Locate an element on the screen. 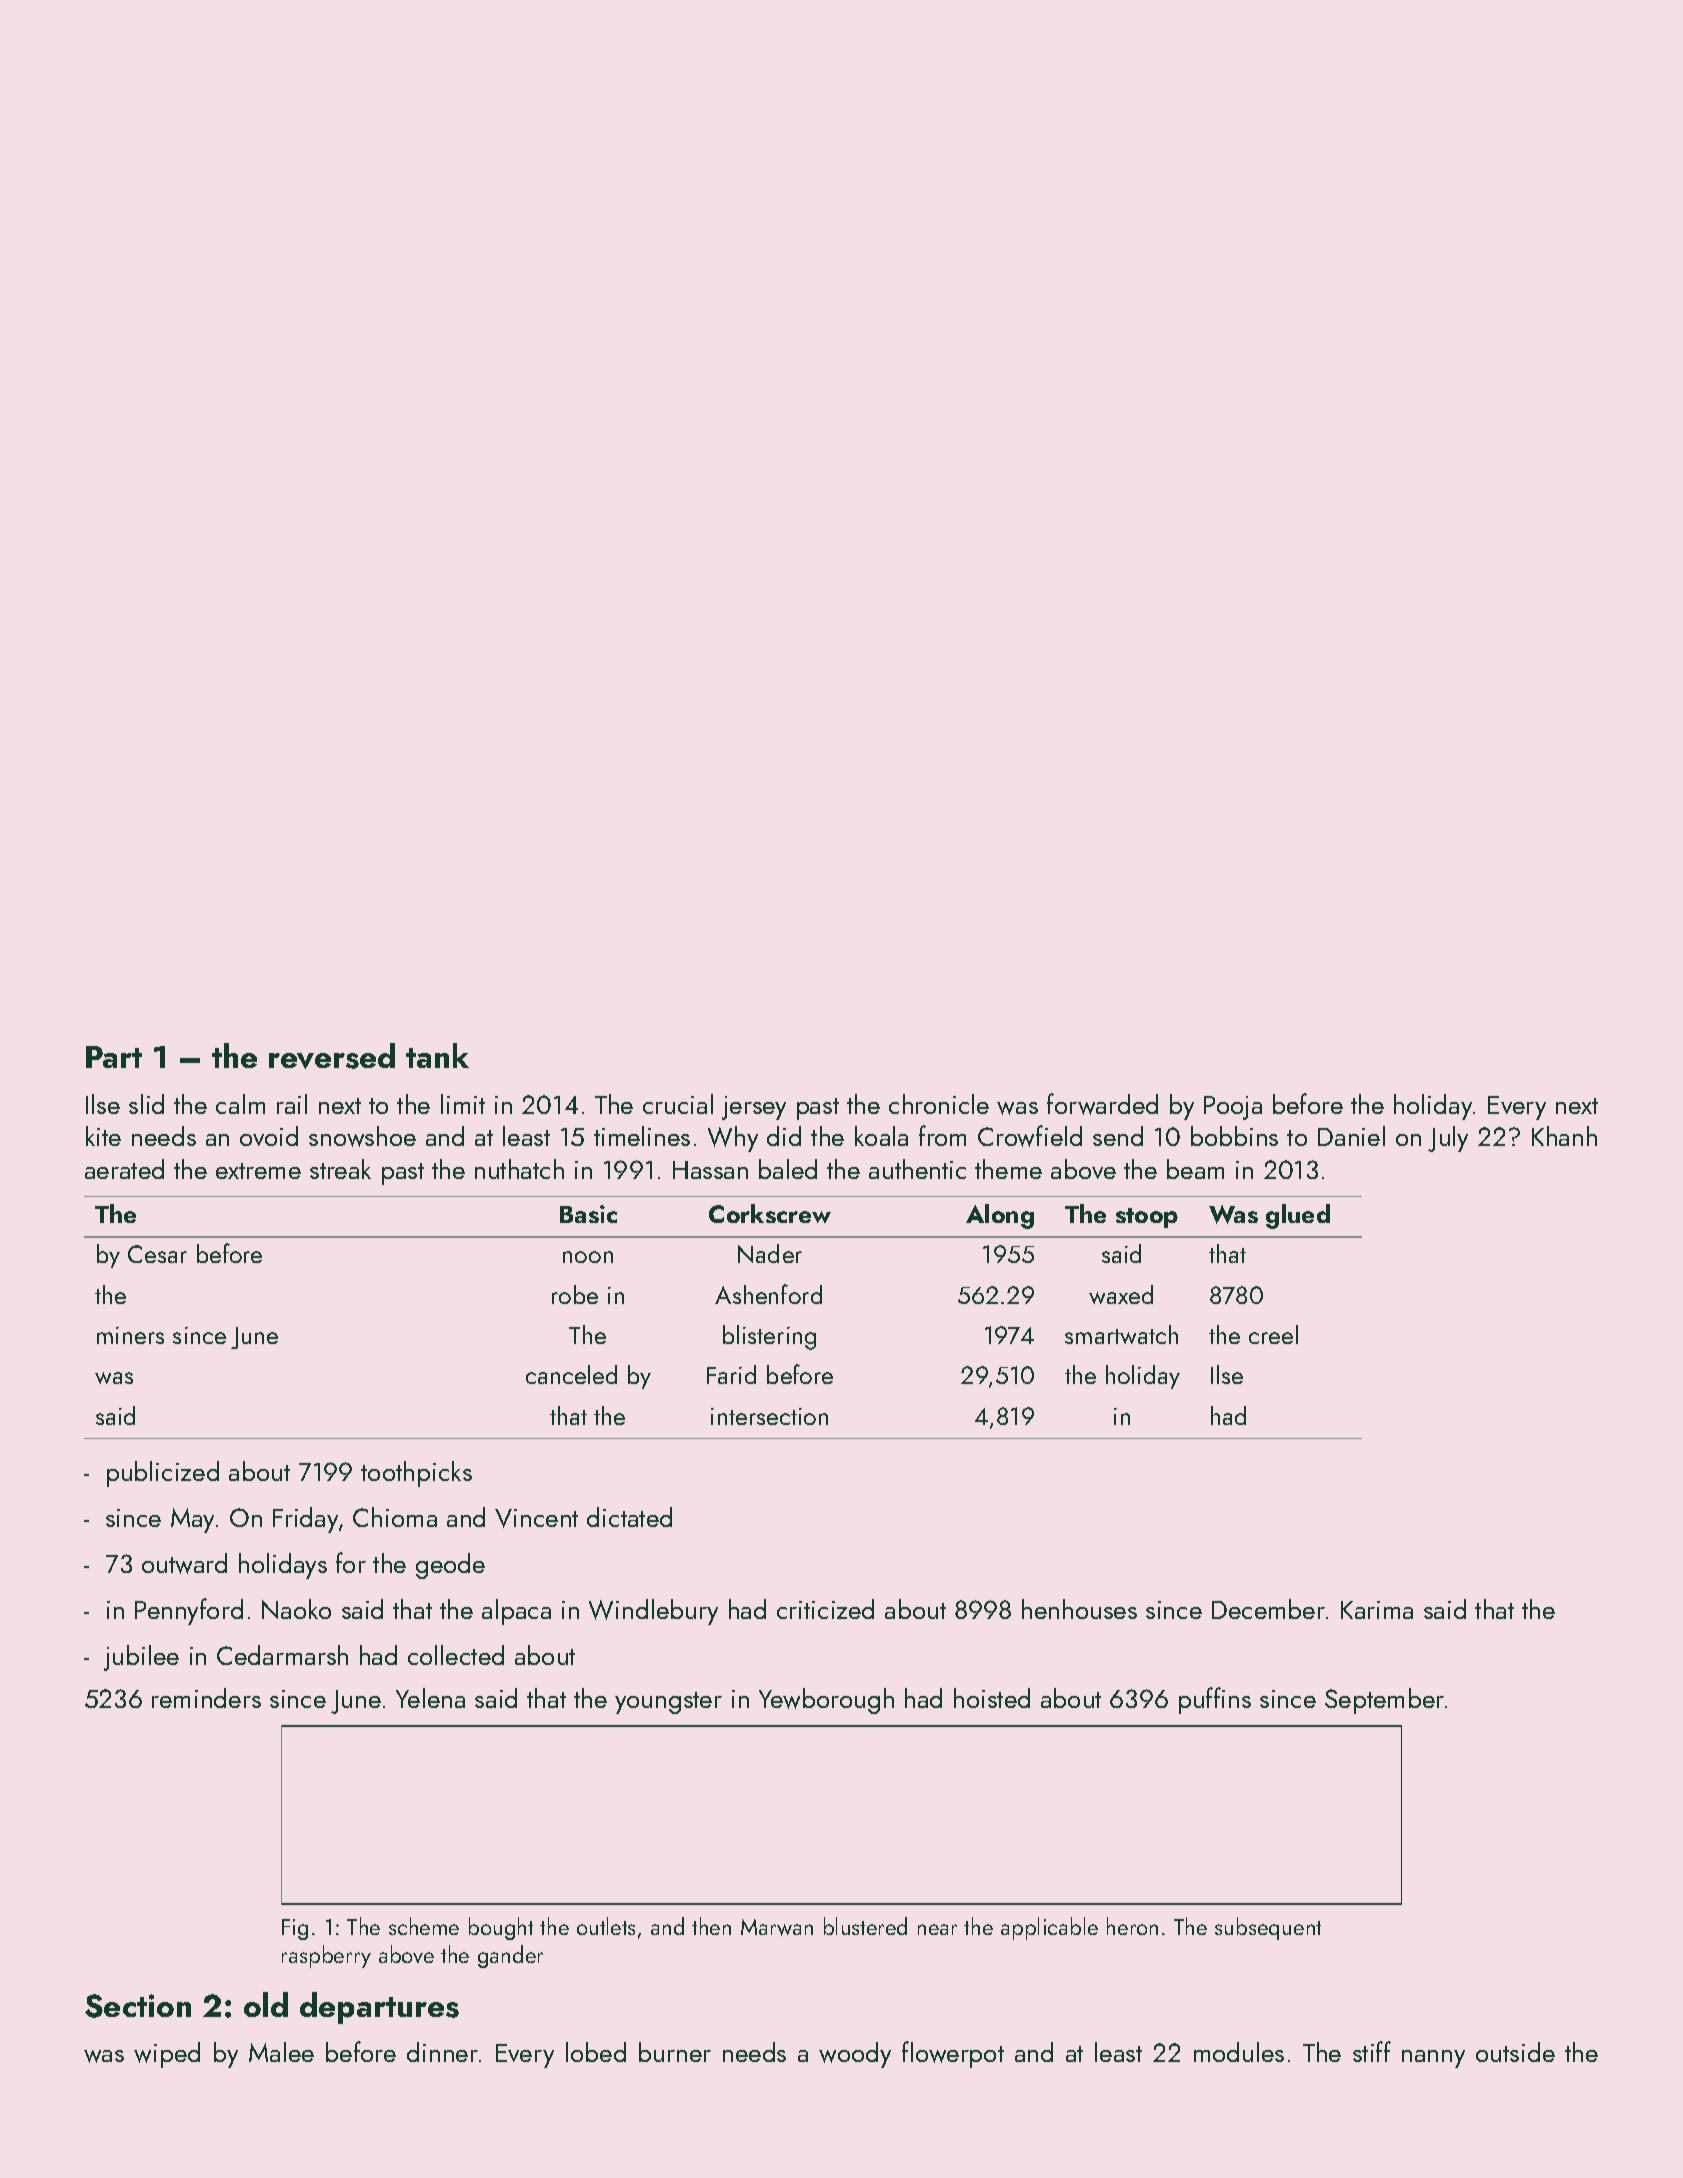  Khanh is located at coordinates (1564, 1136).
